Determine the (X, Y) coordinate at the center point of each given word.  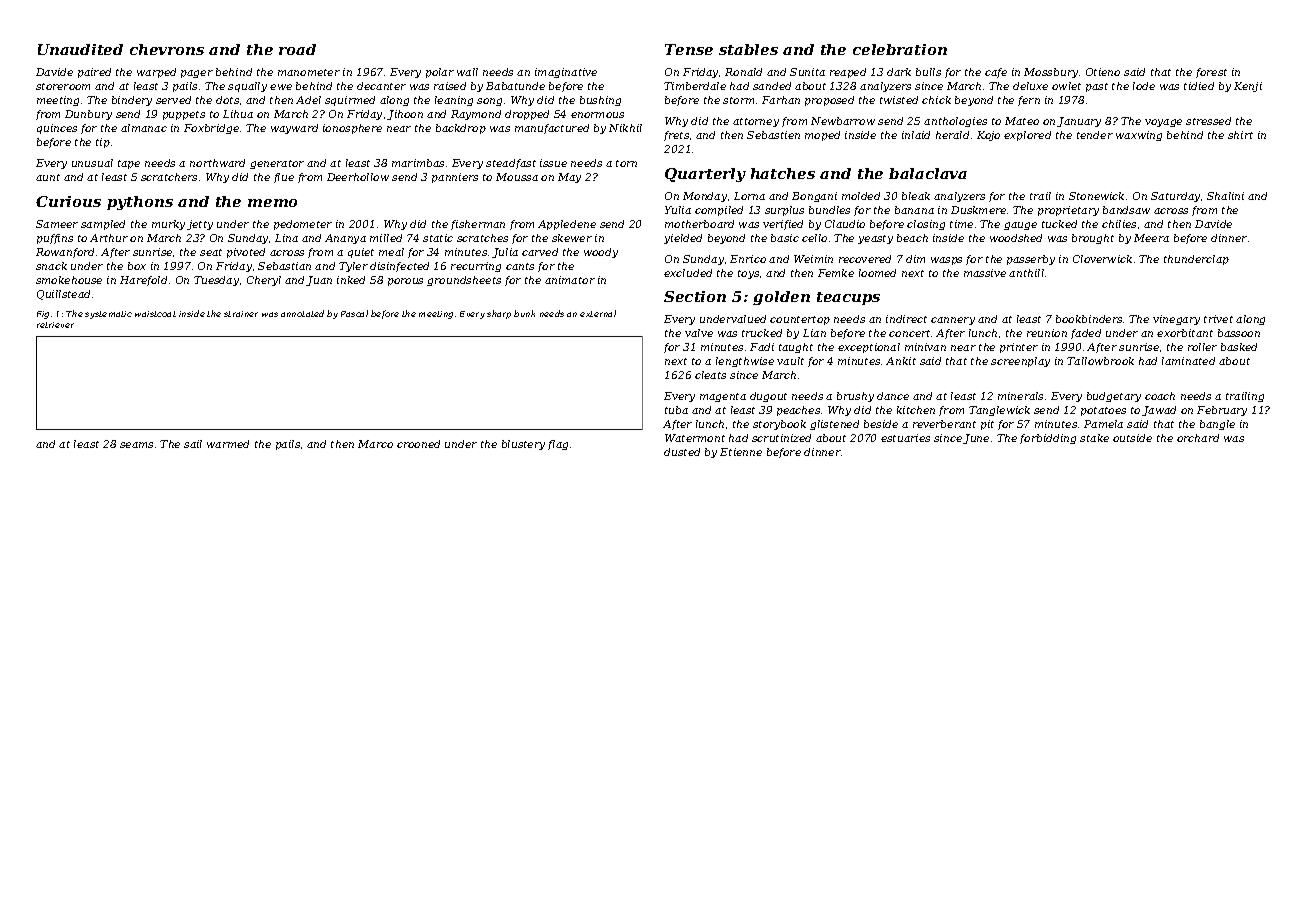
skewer (572, 238)
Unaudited (80, 49)
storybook (779, 425)
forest (1211, 73)
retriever (55, 325)
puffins (55, 239)
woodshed (1016, 238)
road (297, 49)
